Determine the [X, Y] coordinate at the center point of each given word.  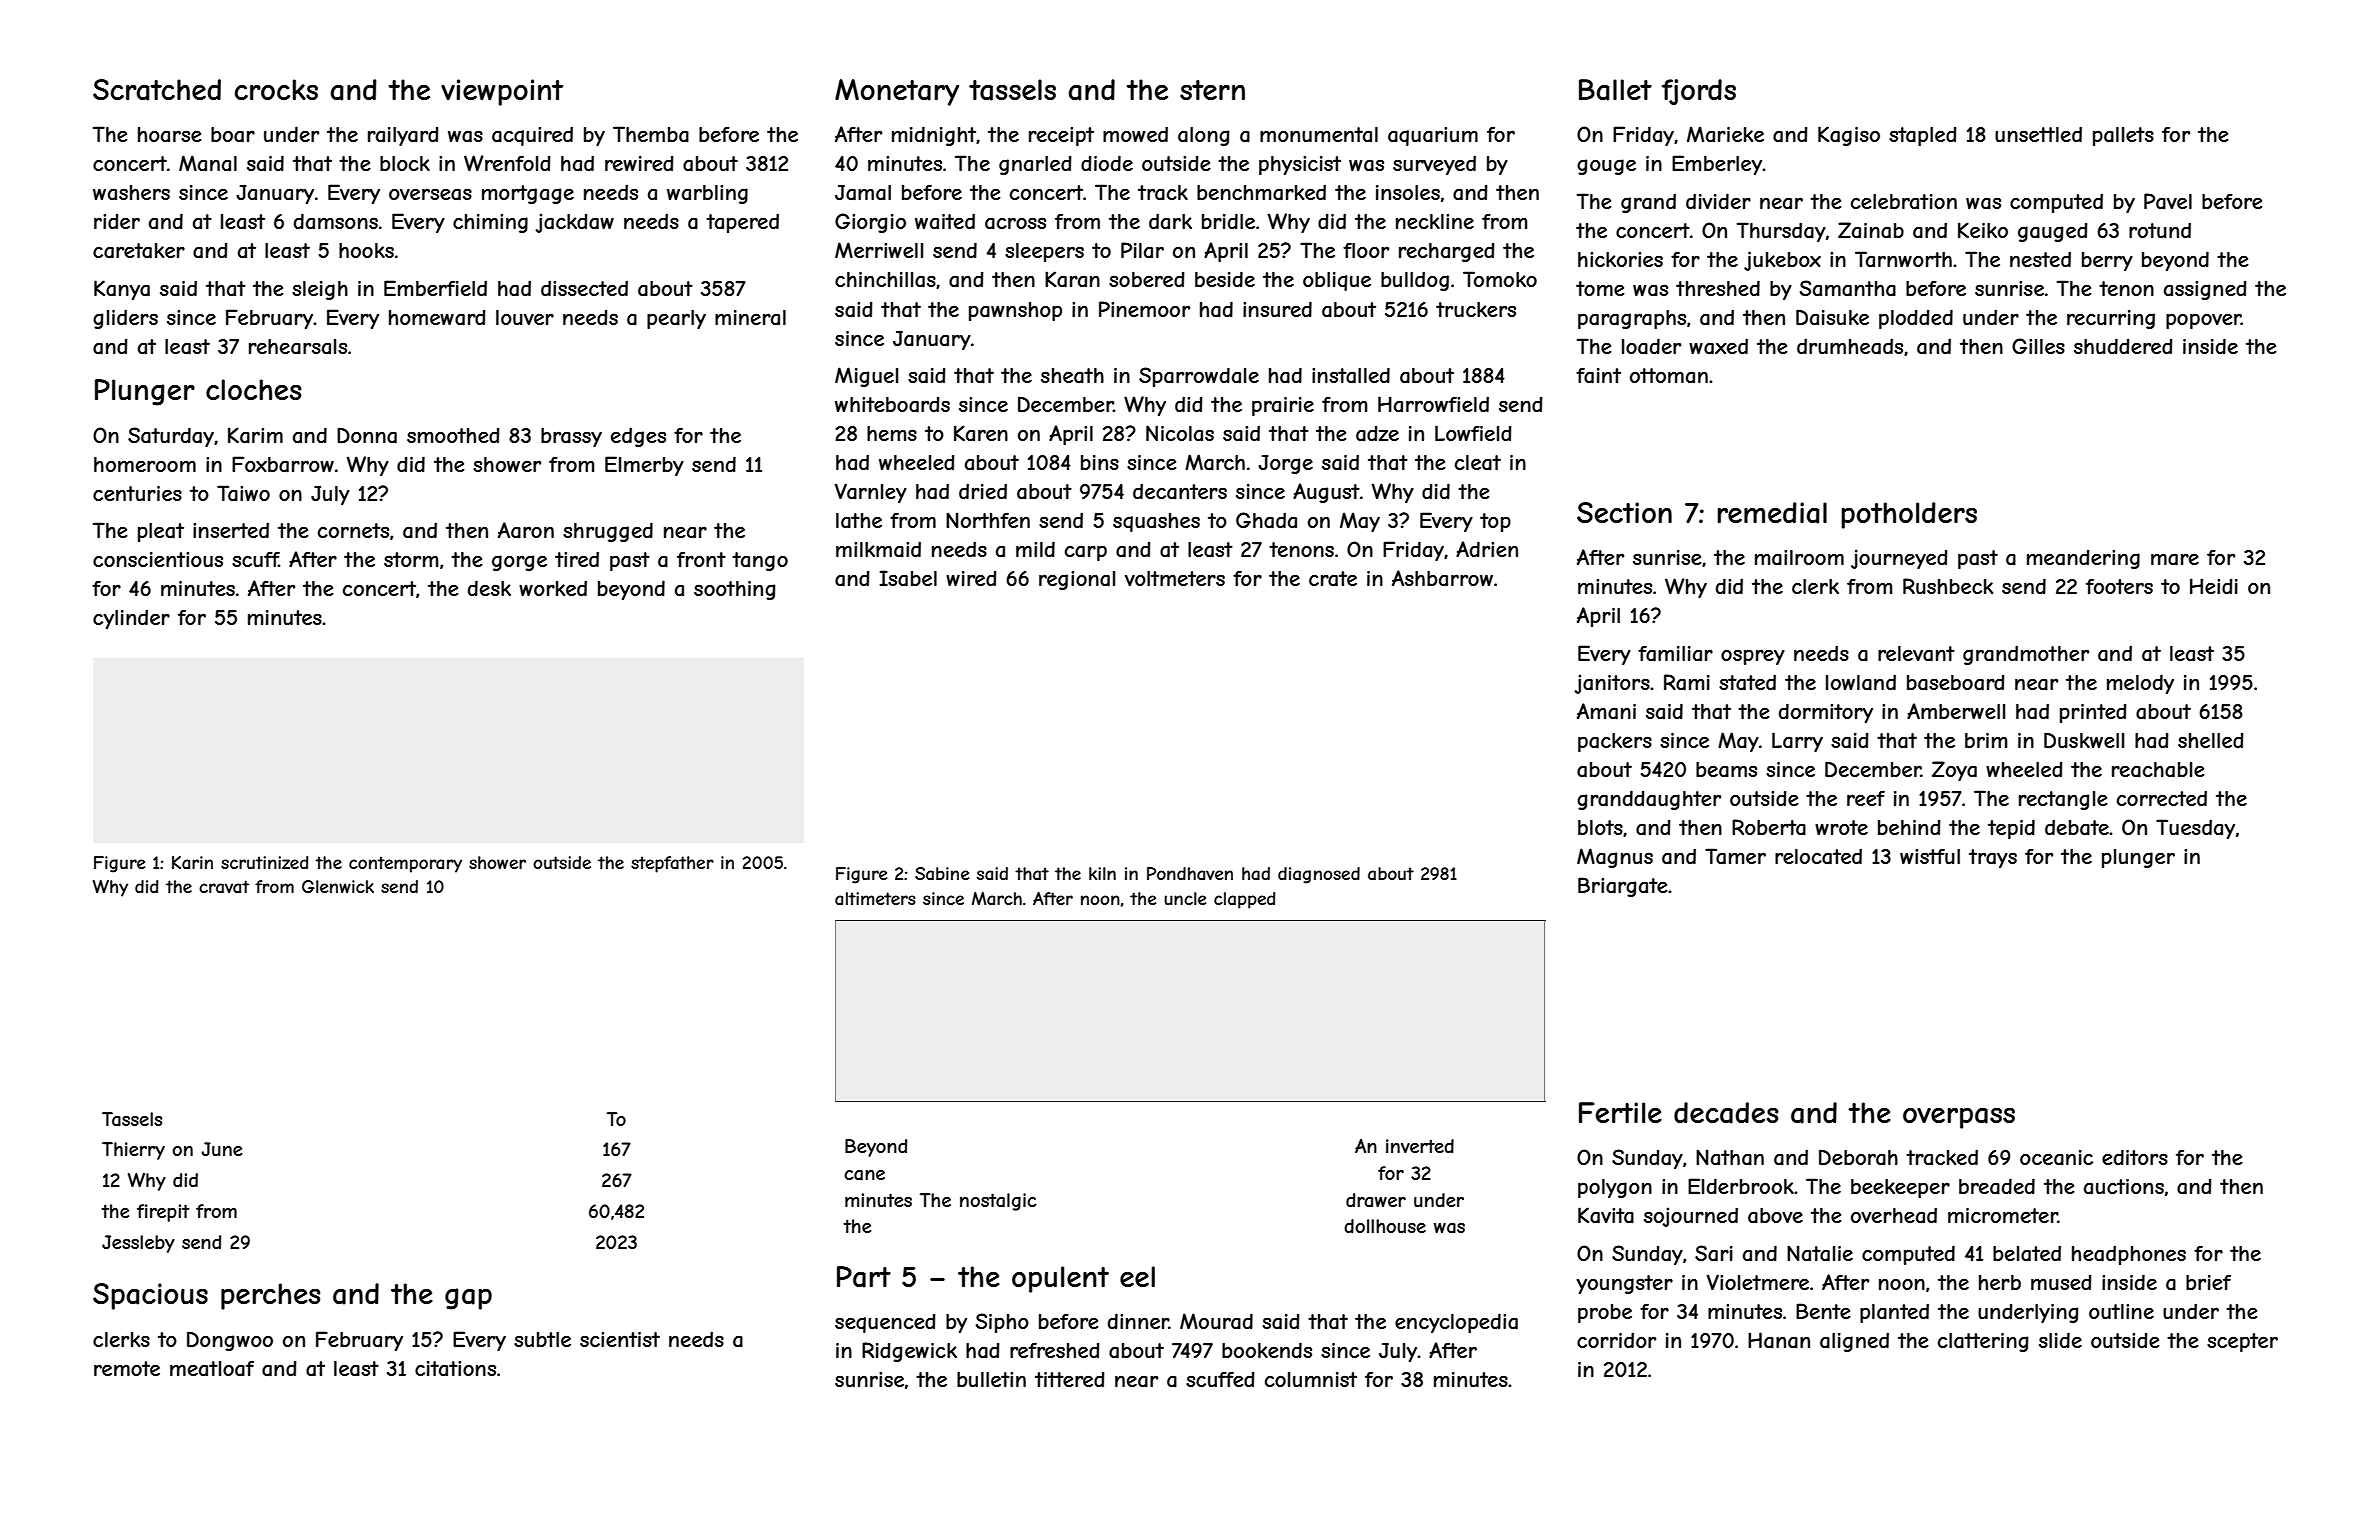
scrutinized [265, 862]
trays [1993, 858]
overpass [1959, 1118]
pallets [2123, 136]
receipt [1061, 136]
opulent [1060, 1279]
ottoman [1669, 376]
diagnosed [1319, 875]
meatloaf [212, 1369]
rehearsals [298, 347]
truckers [1476, 309]
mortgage [528, 194]
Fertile [1620, 1112]
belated [2027, 1253]
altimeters [875, 898]
